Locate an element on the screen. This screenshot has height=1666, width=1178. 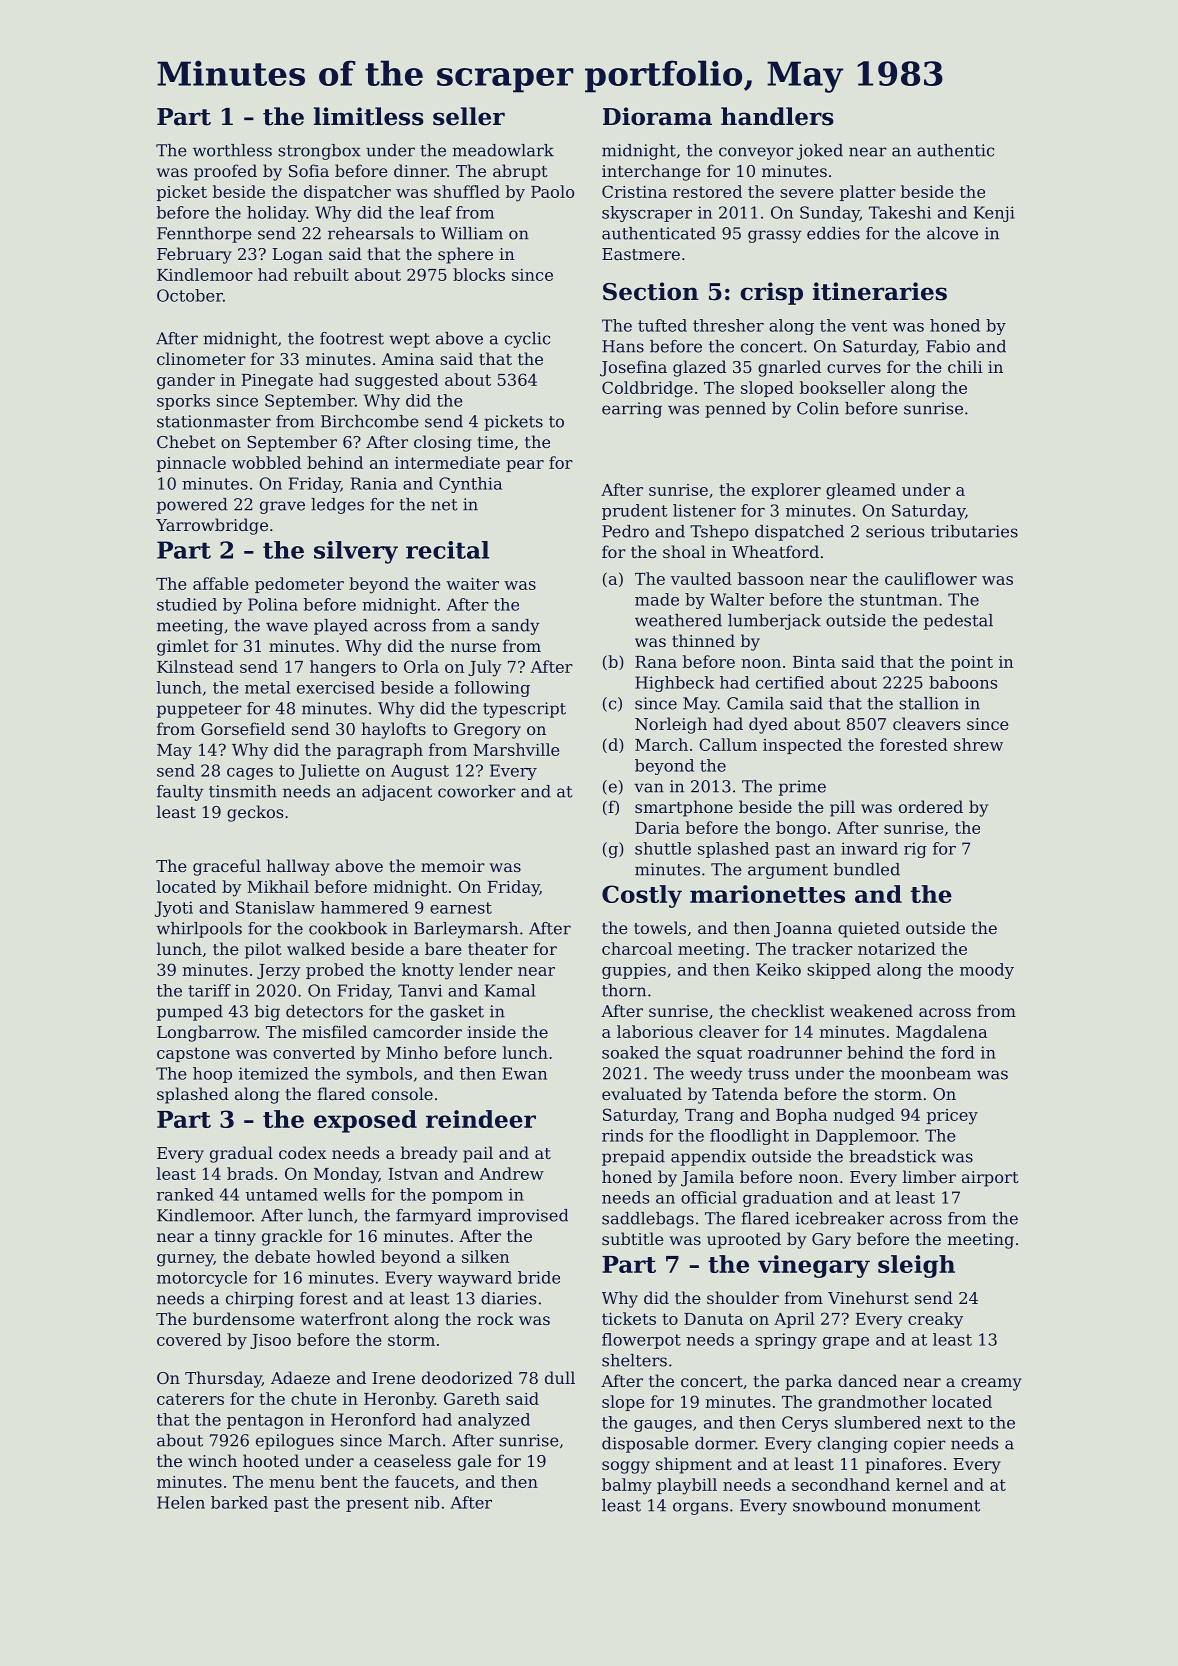
barked is located at coordinates (239, 1502).
